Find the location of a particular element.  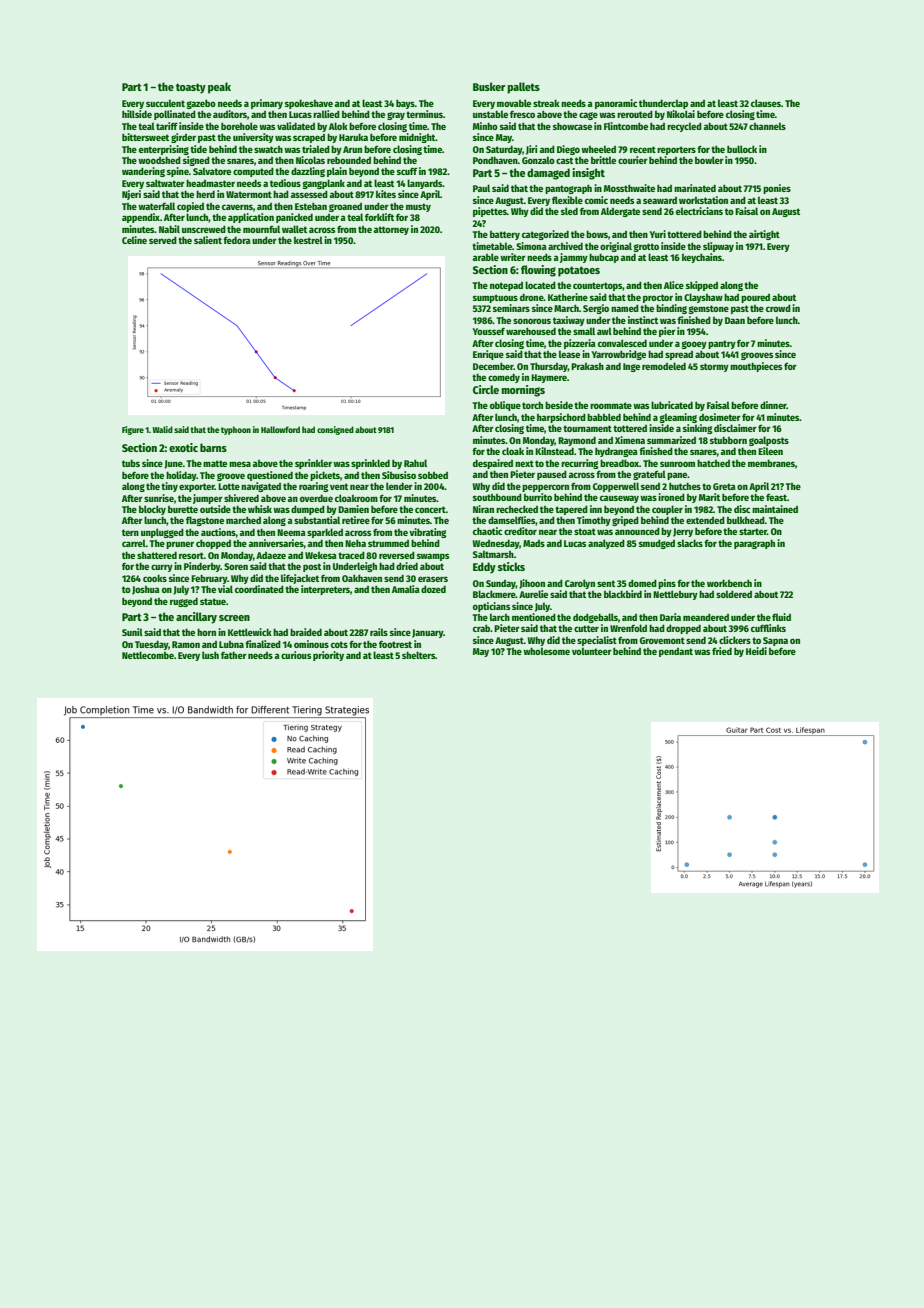

served is located at coordinates (163, 240).
